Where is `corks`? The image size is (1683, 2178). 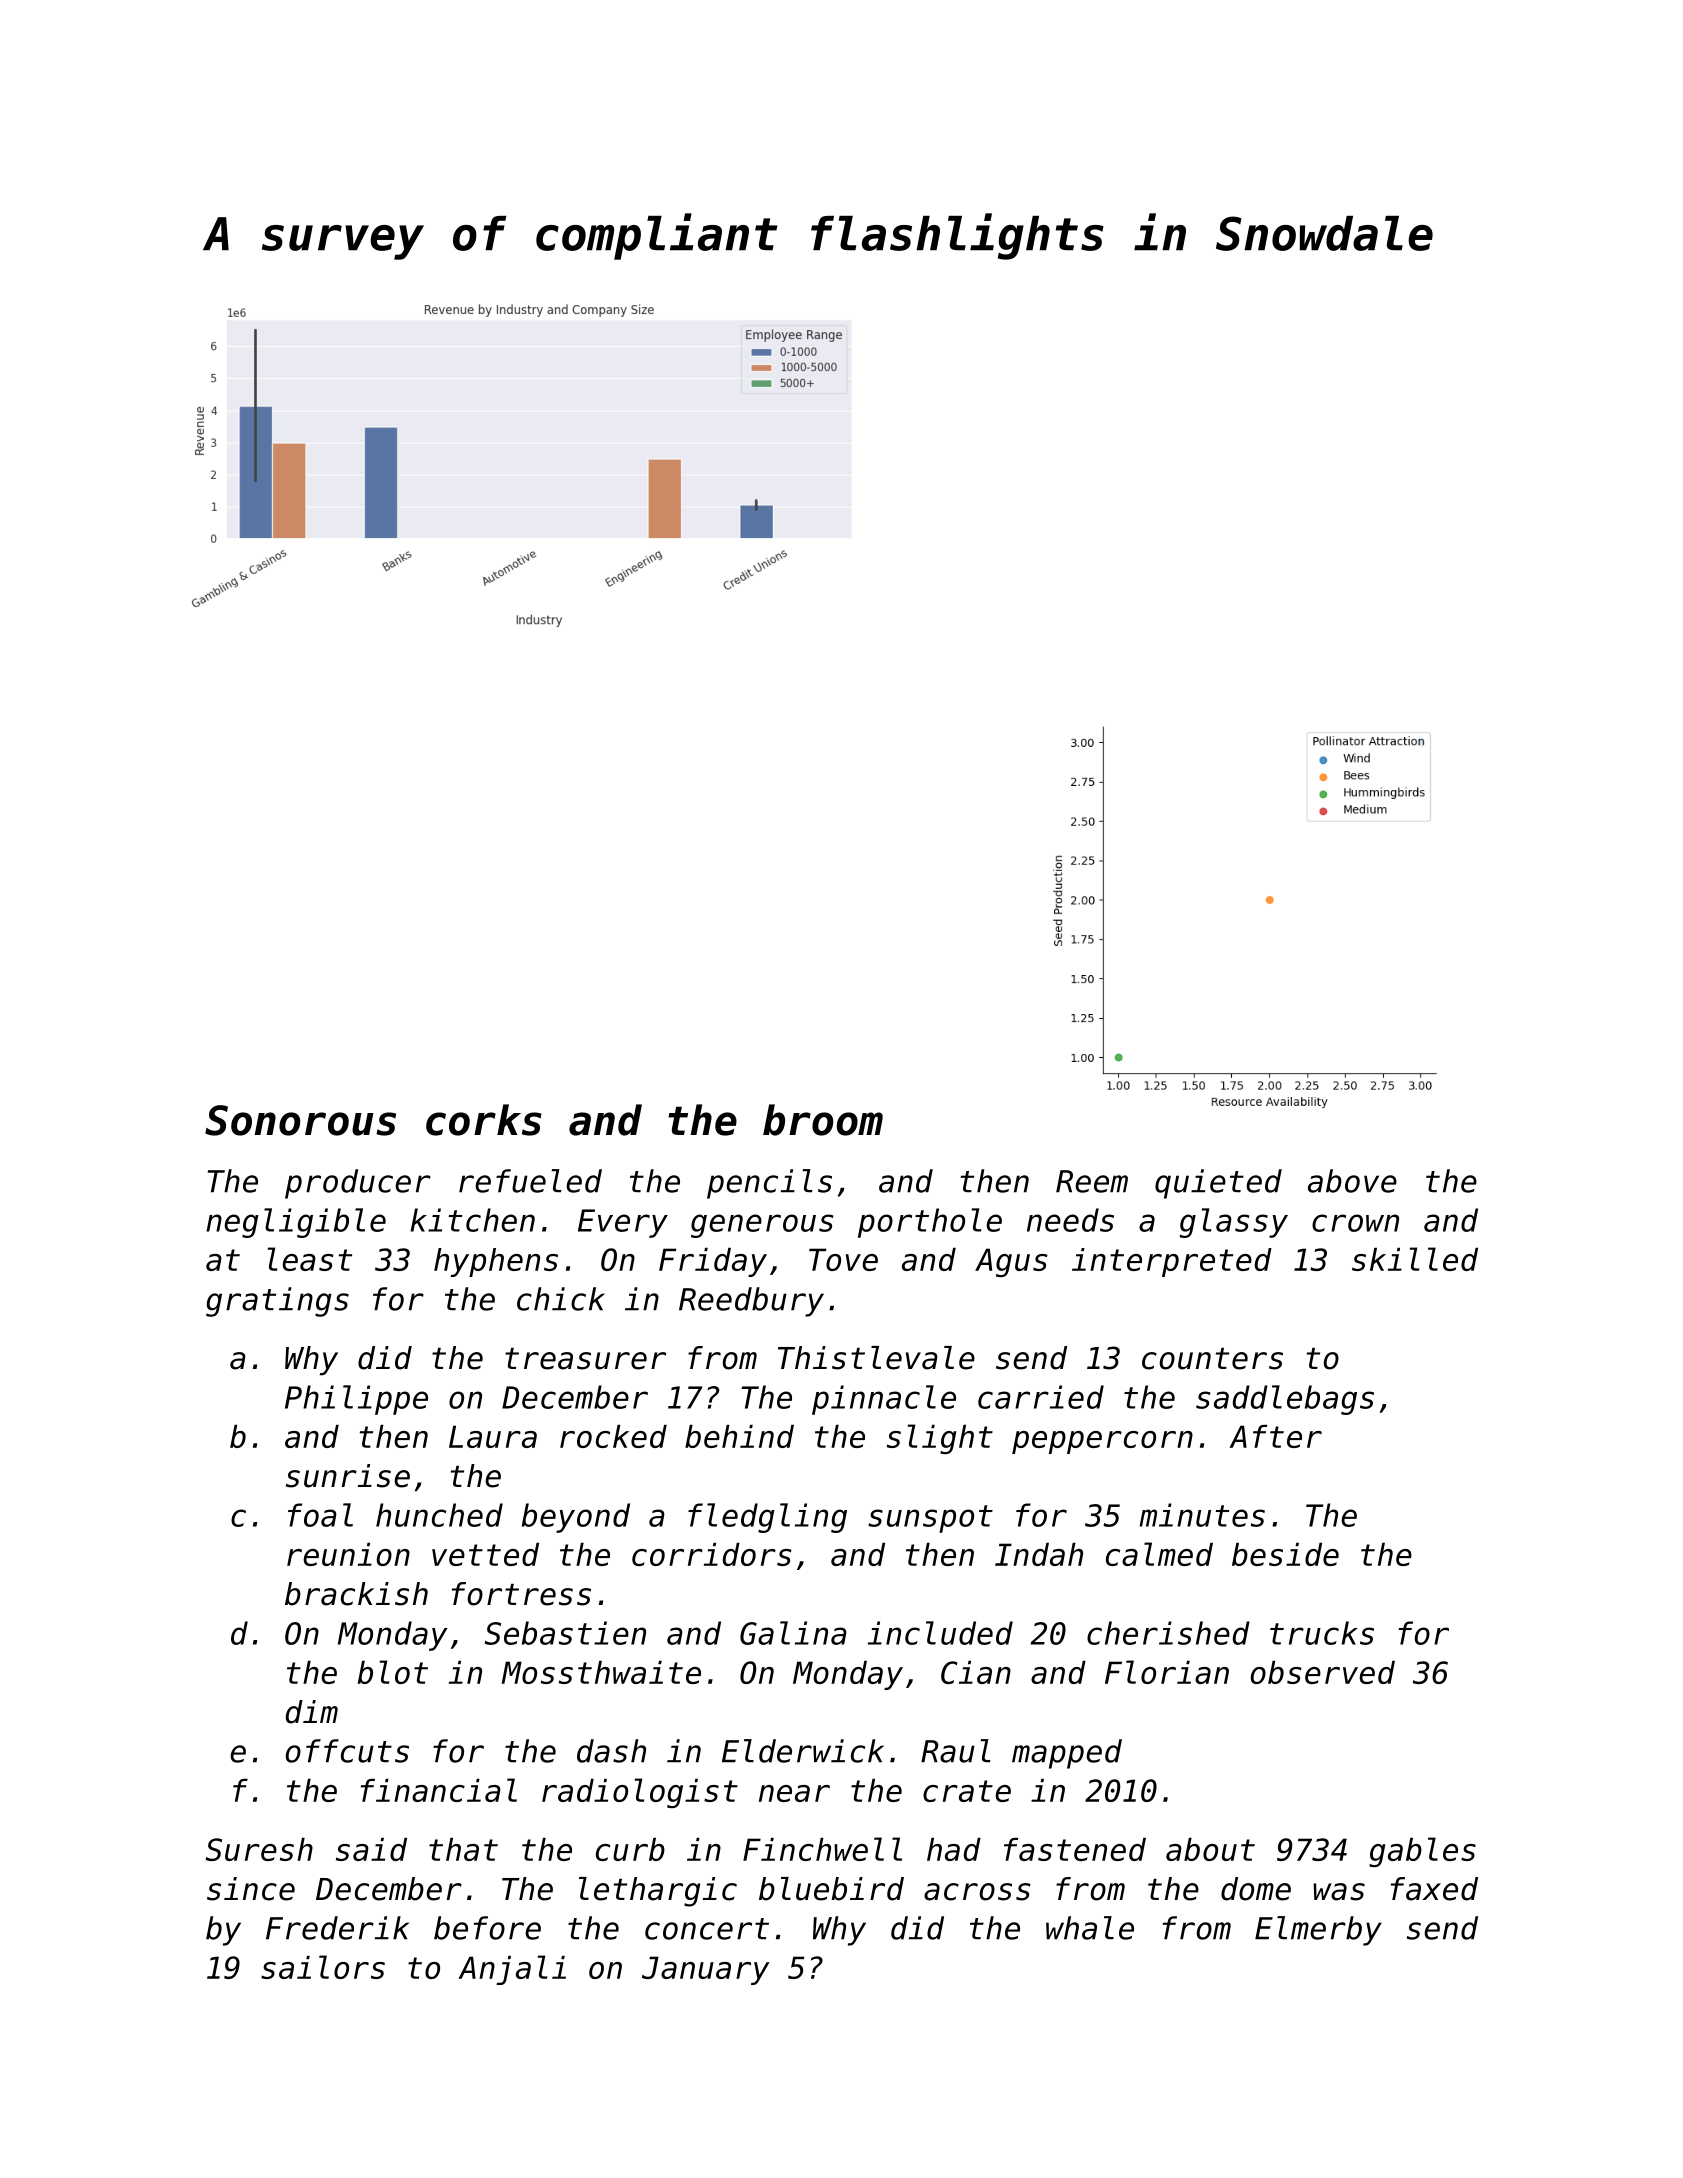
corks is located at coordinates (484, 1120).
